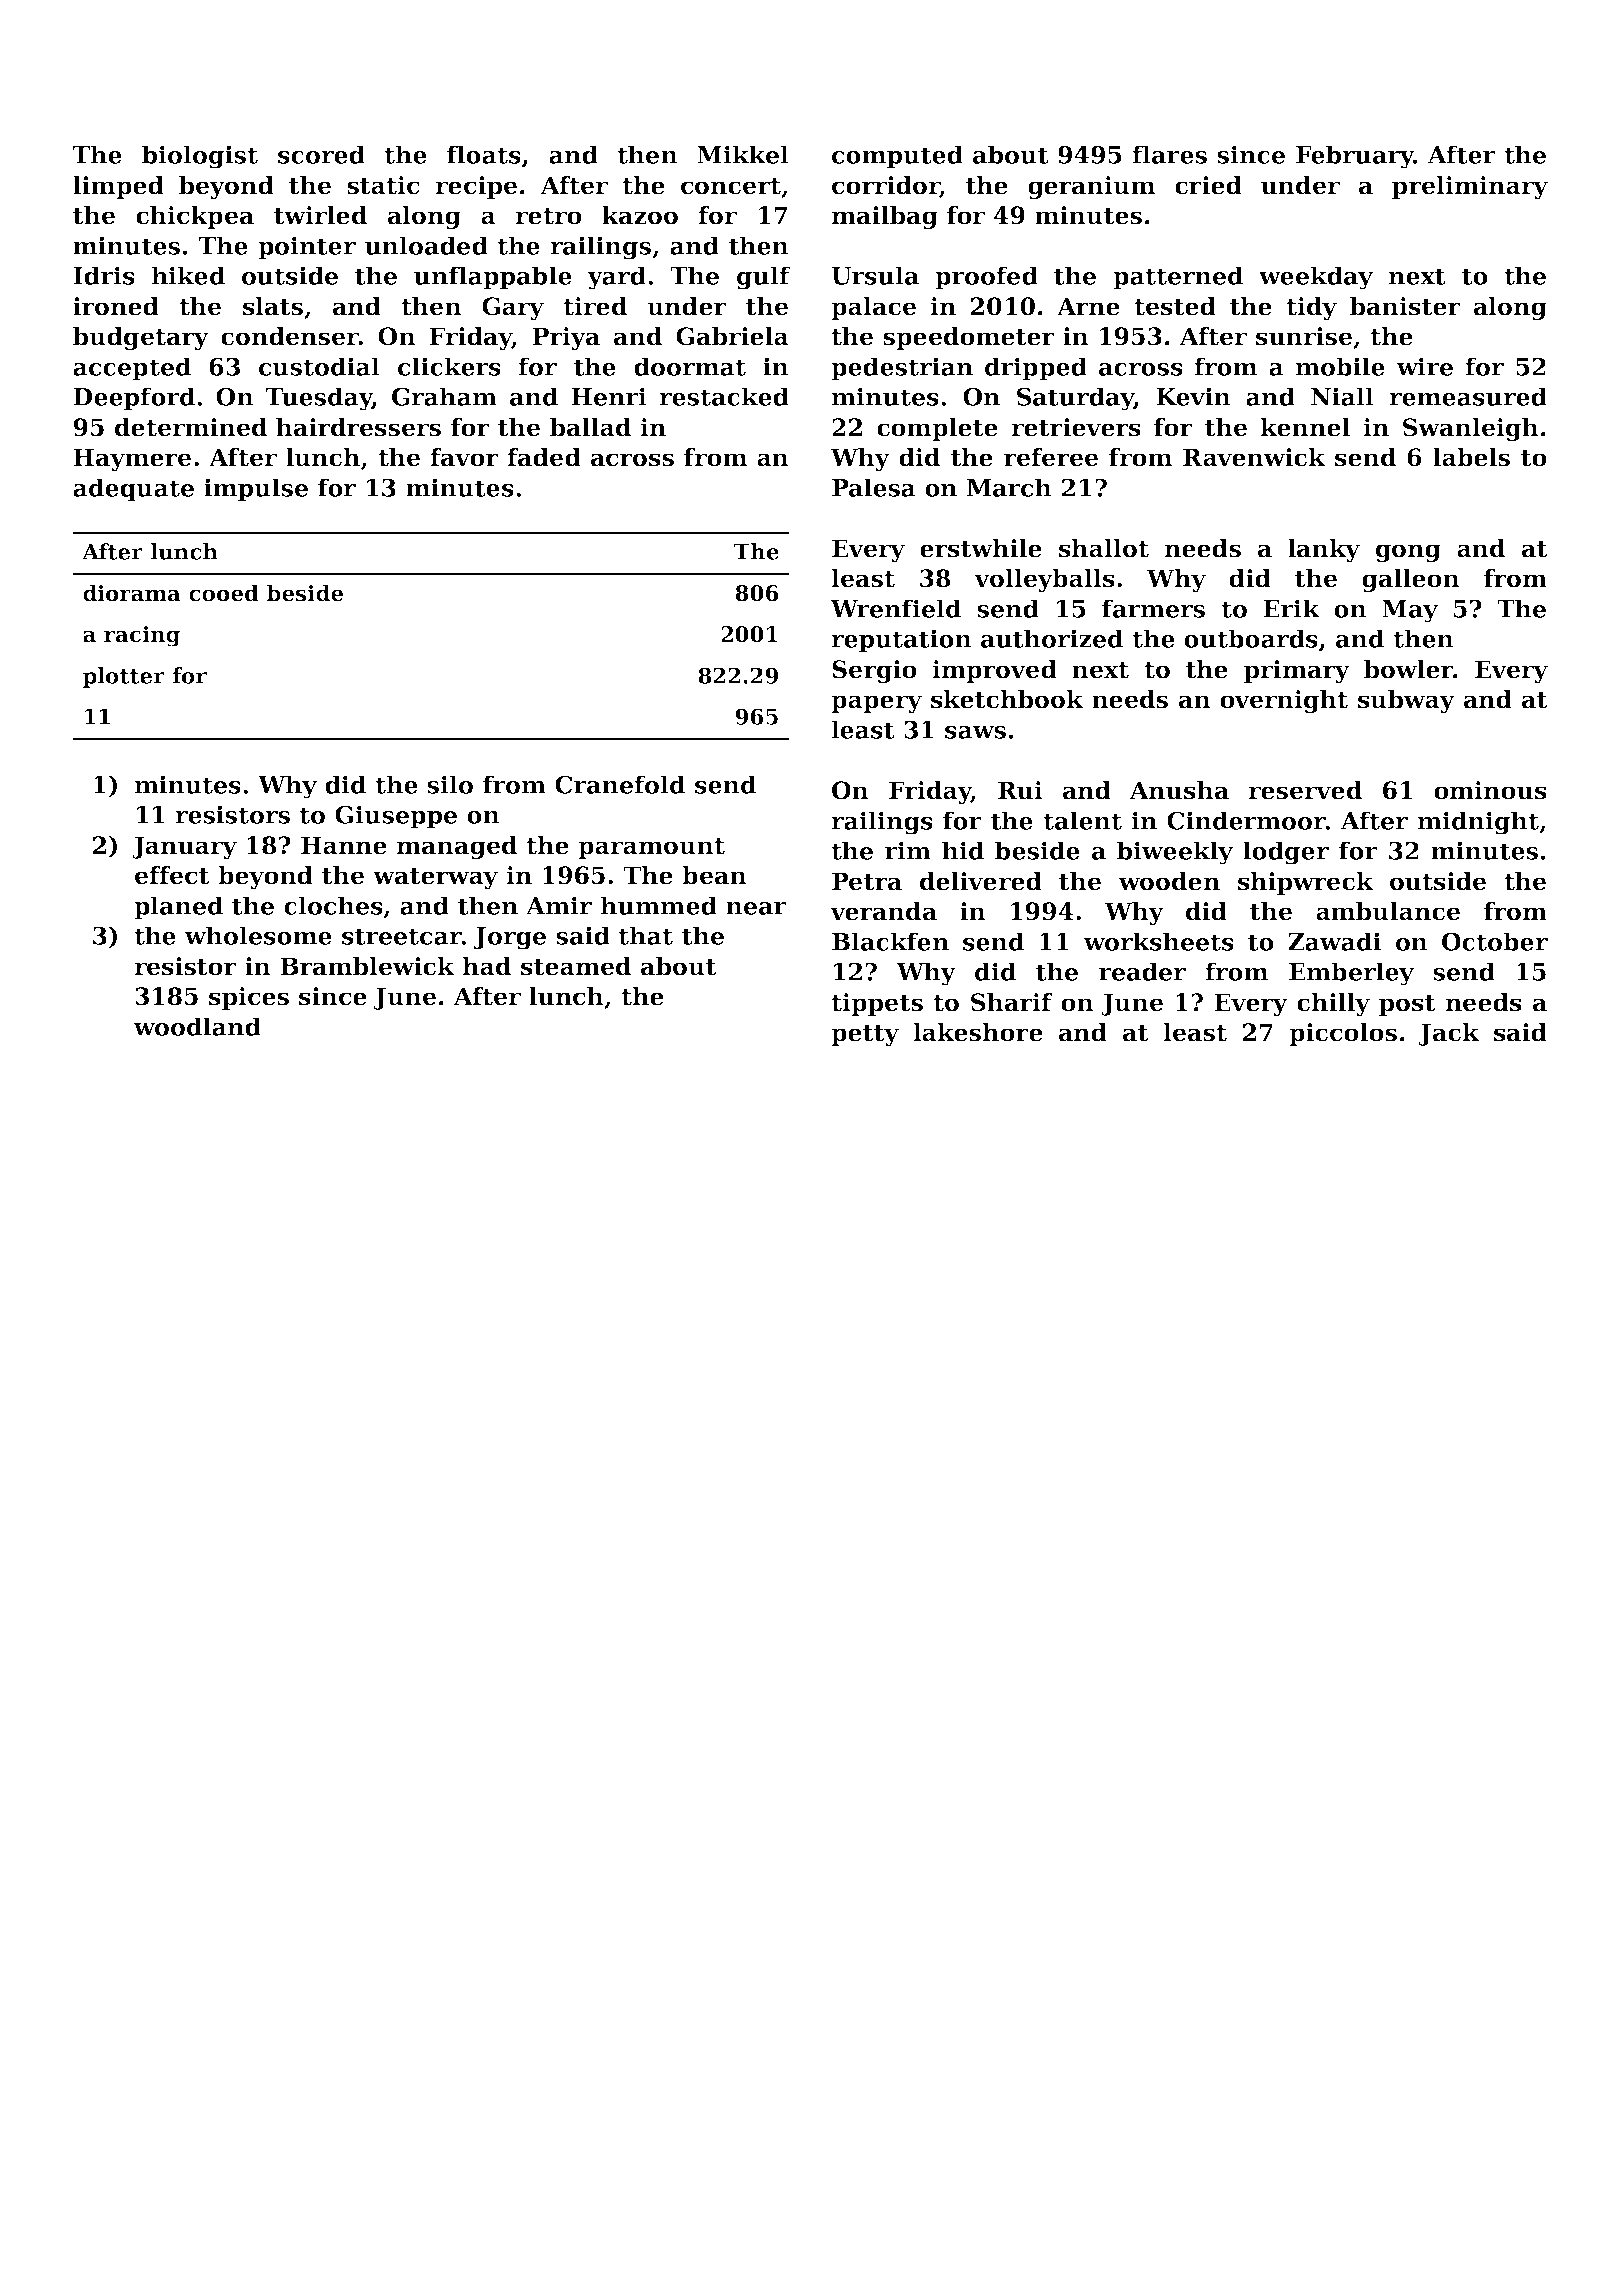  I want to click on impulse, so click(256, 490).
